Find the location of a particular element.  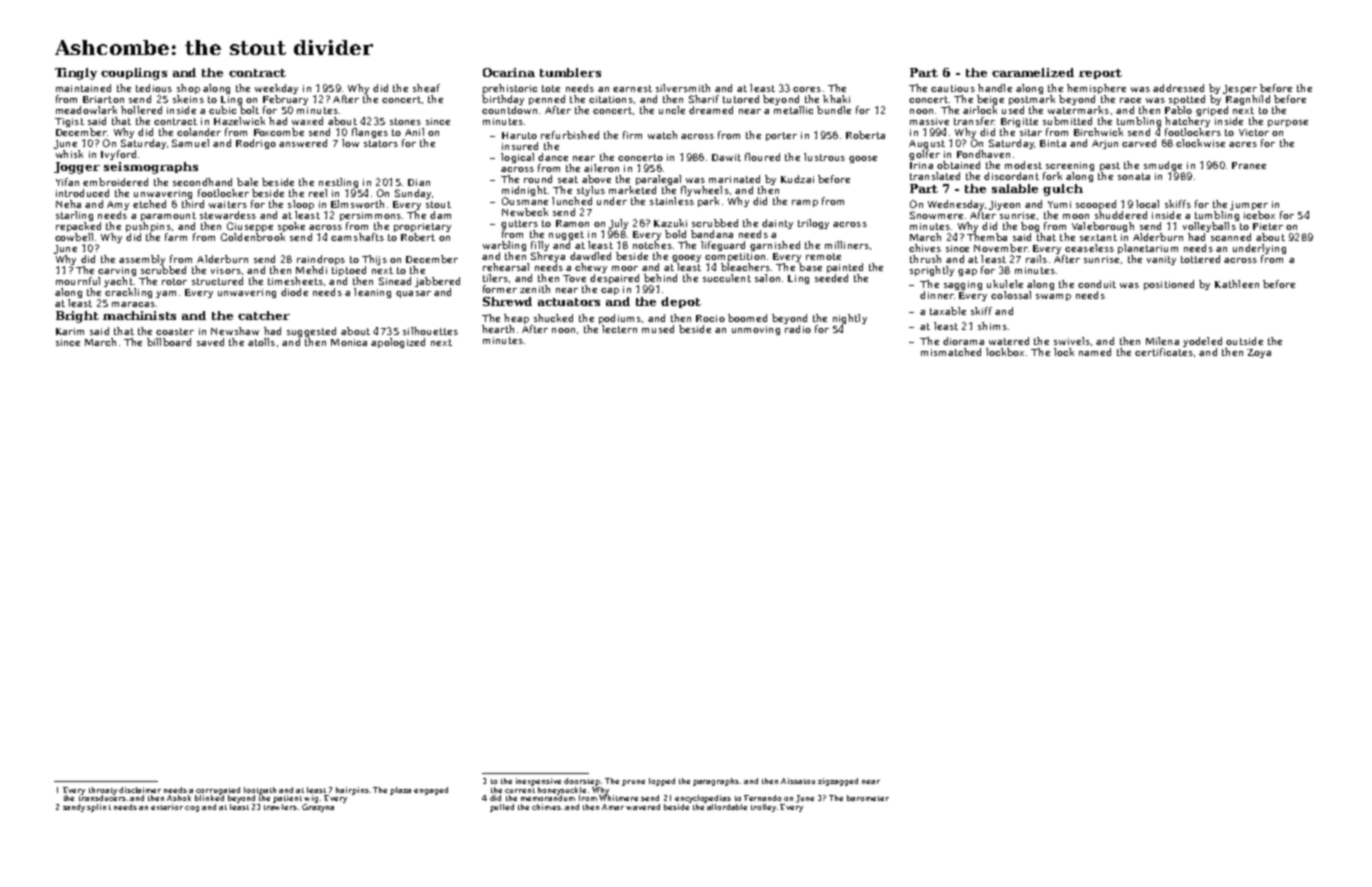

billboard is located at coordinates (169, 342).
